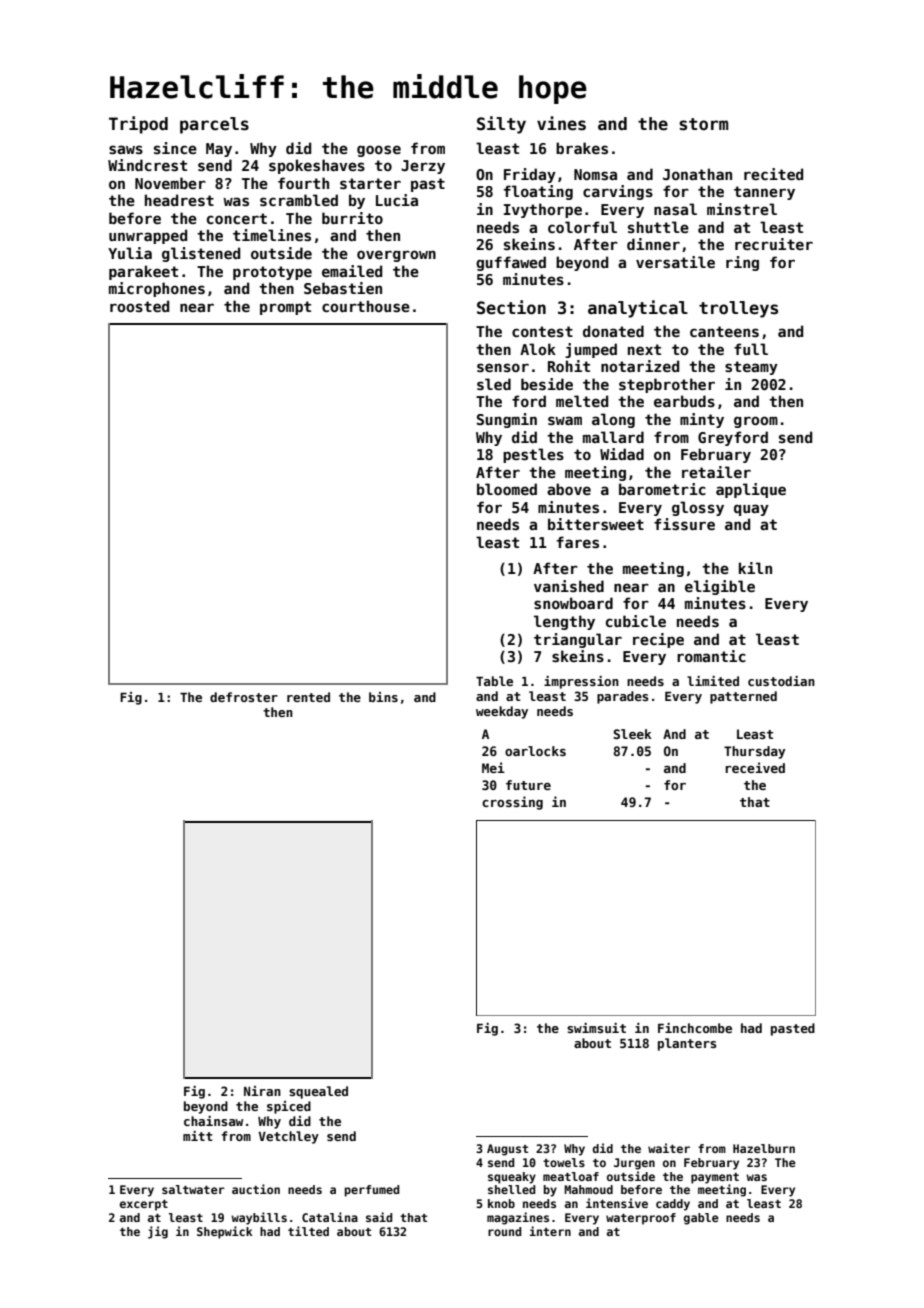 The image size is (924, 1308). I want to click on storm, so click(704, 124).
